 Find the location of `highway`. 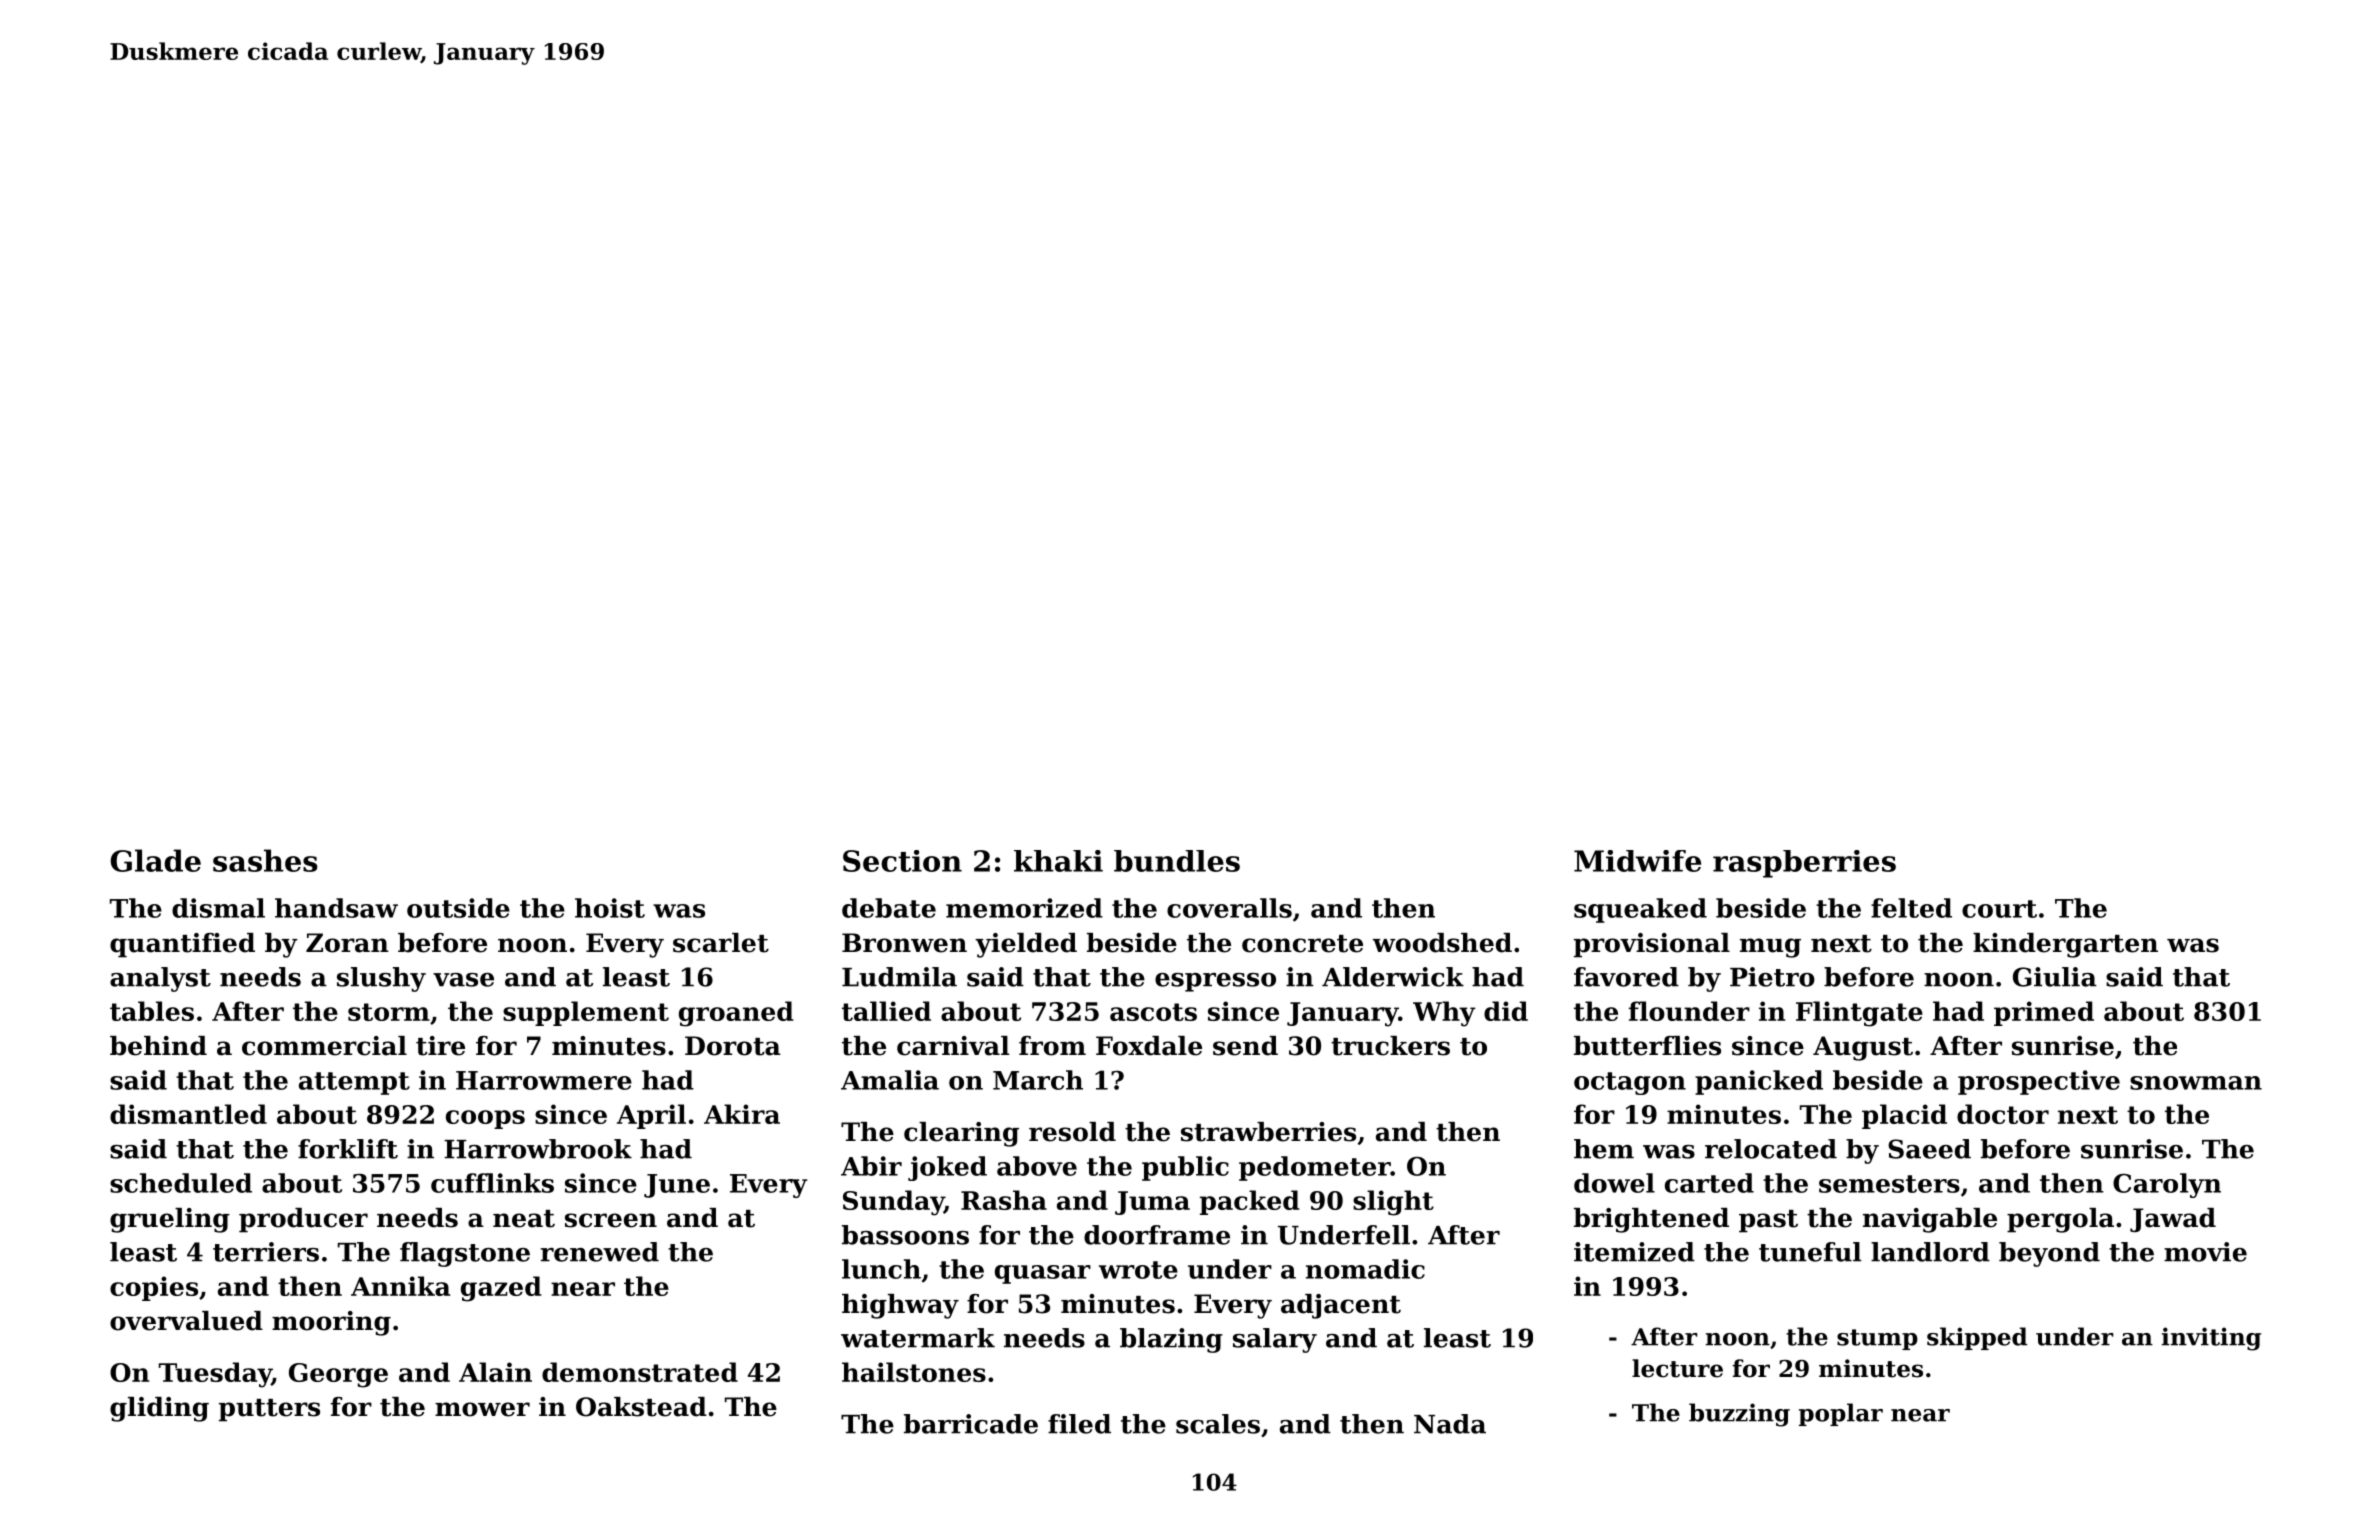

highway is located at coordinates (900, 1306).
